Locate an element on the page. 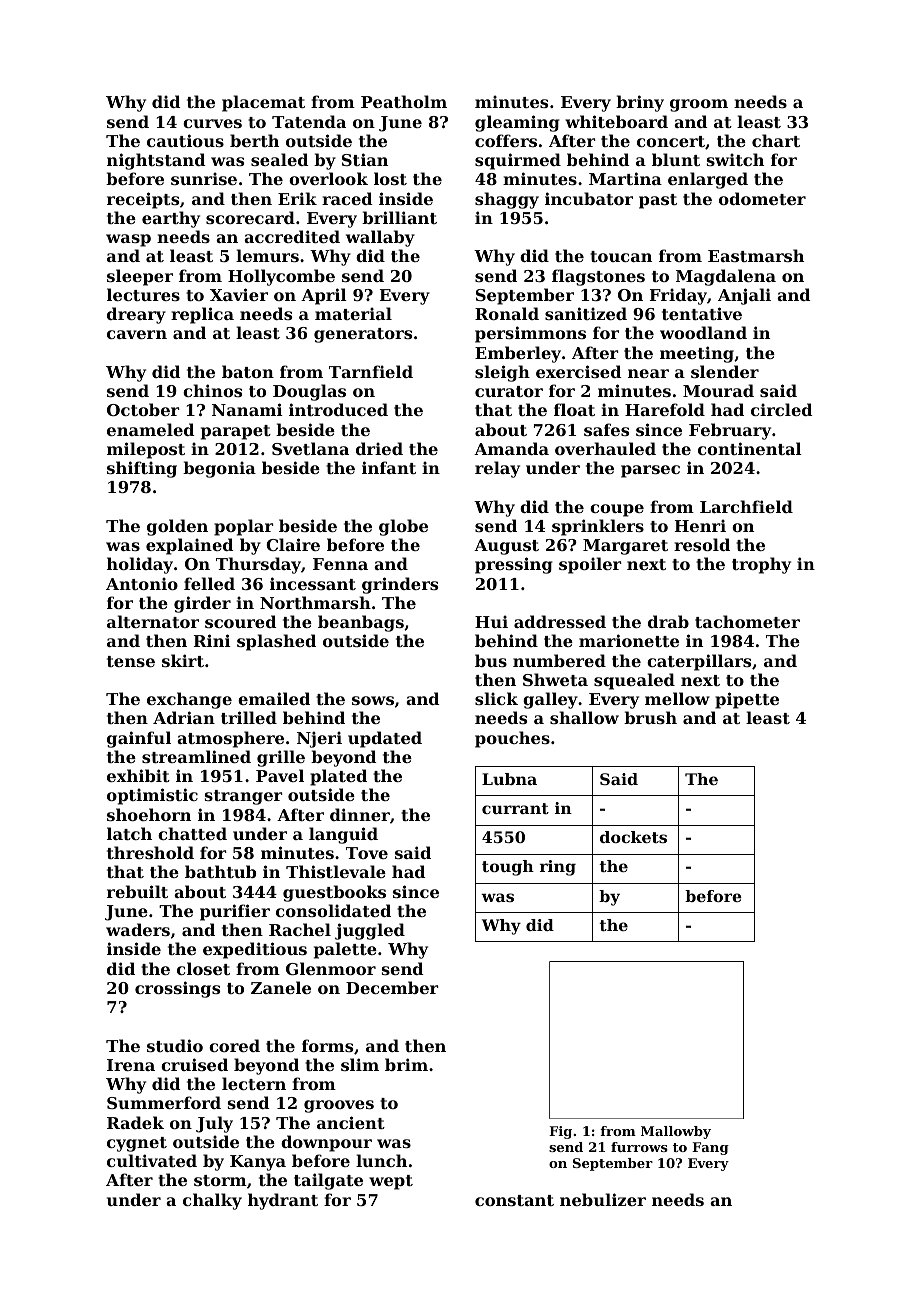  wallaby is located at coordinates (380, 238).
